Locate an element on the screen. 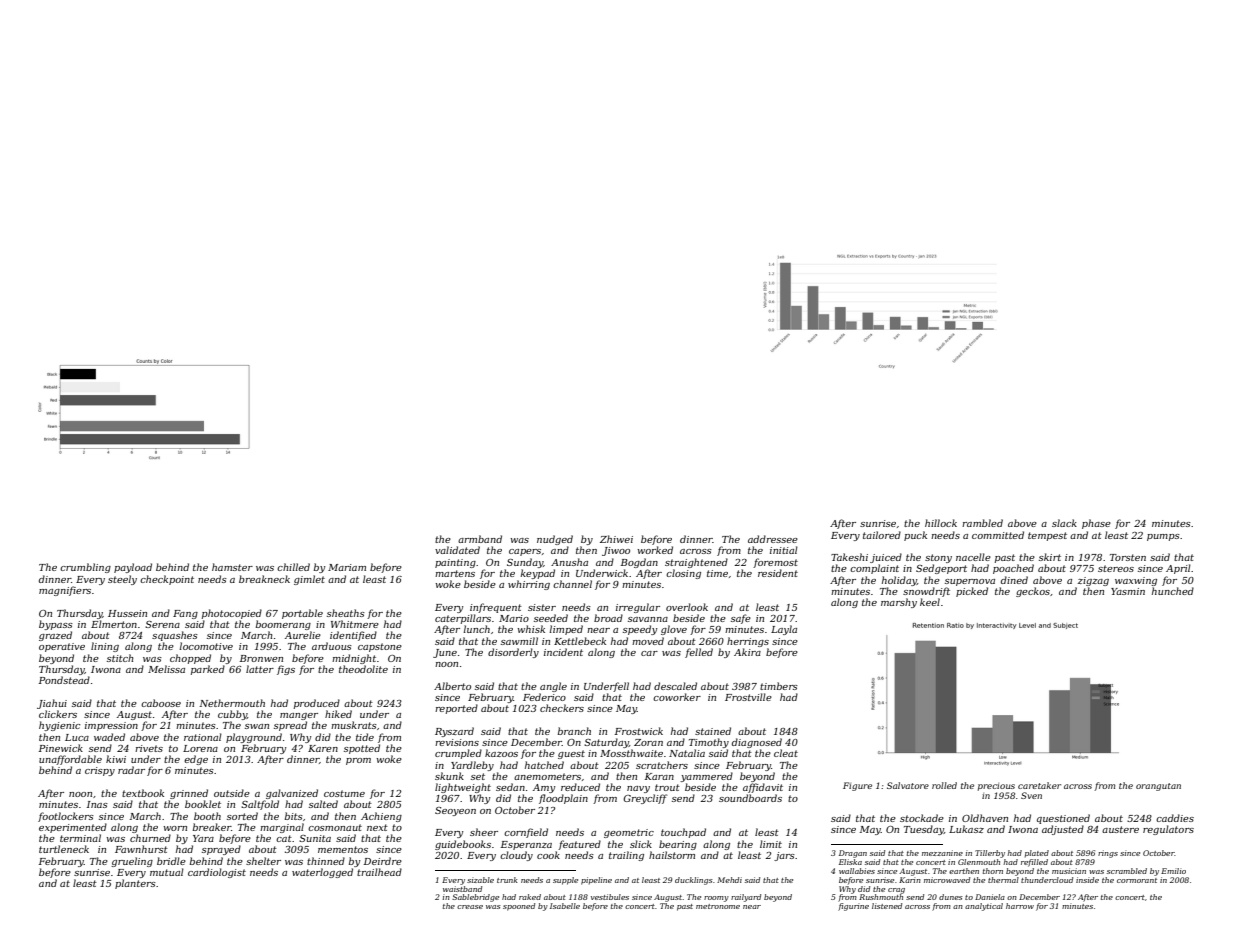 The image size is (1233, 952). crease is located at coordinates (470, 907).
